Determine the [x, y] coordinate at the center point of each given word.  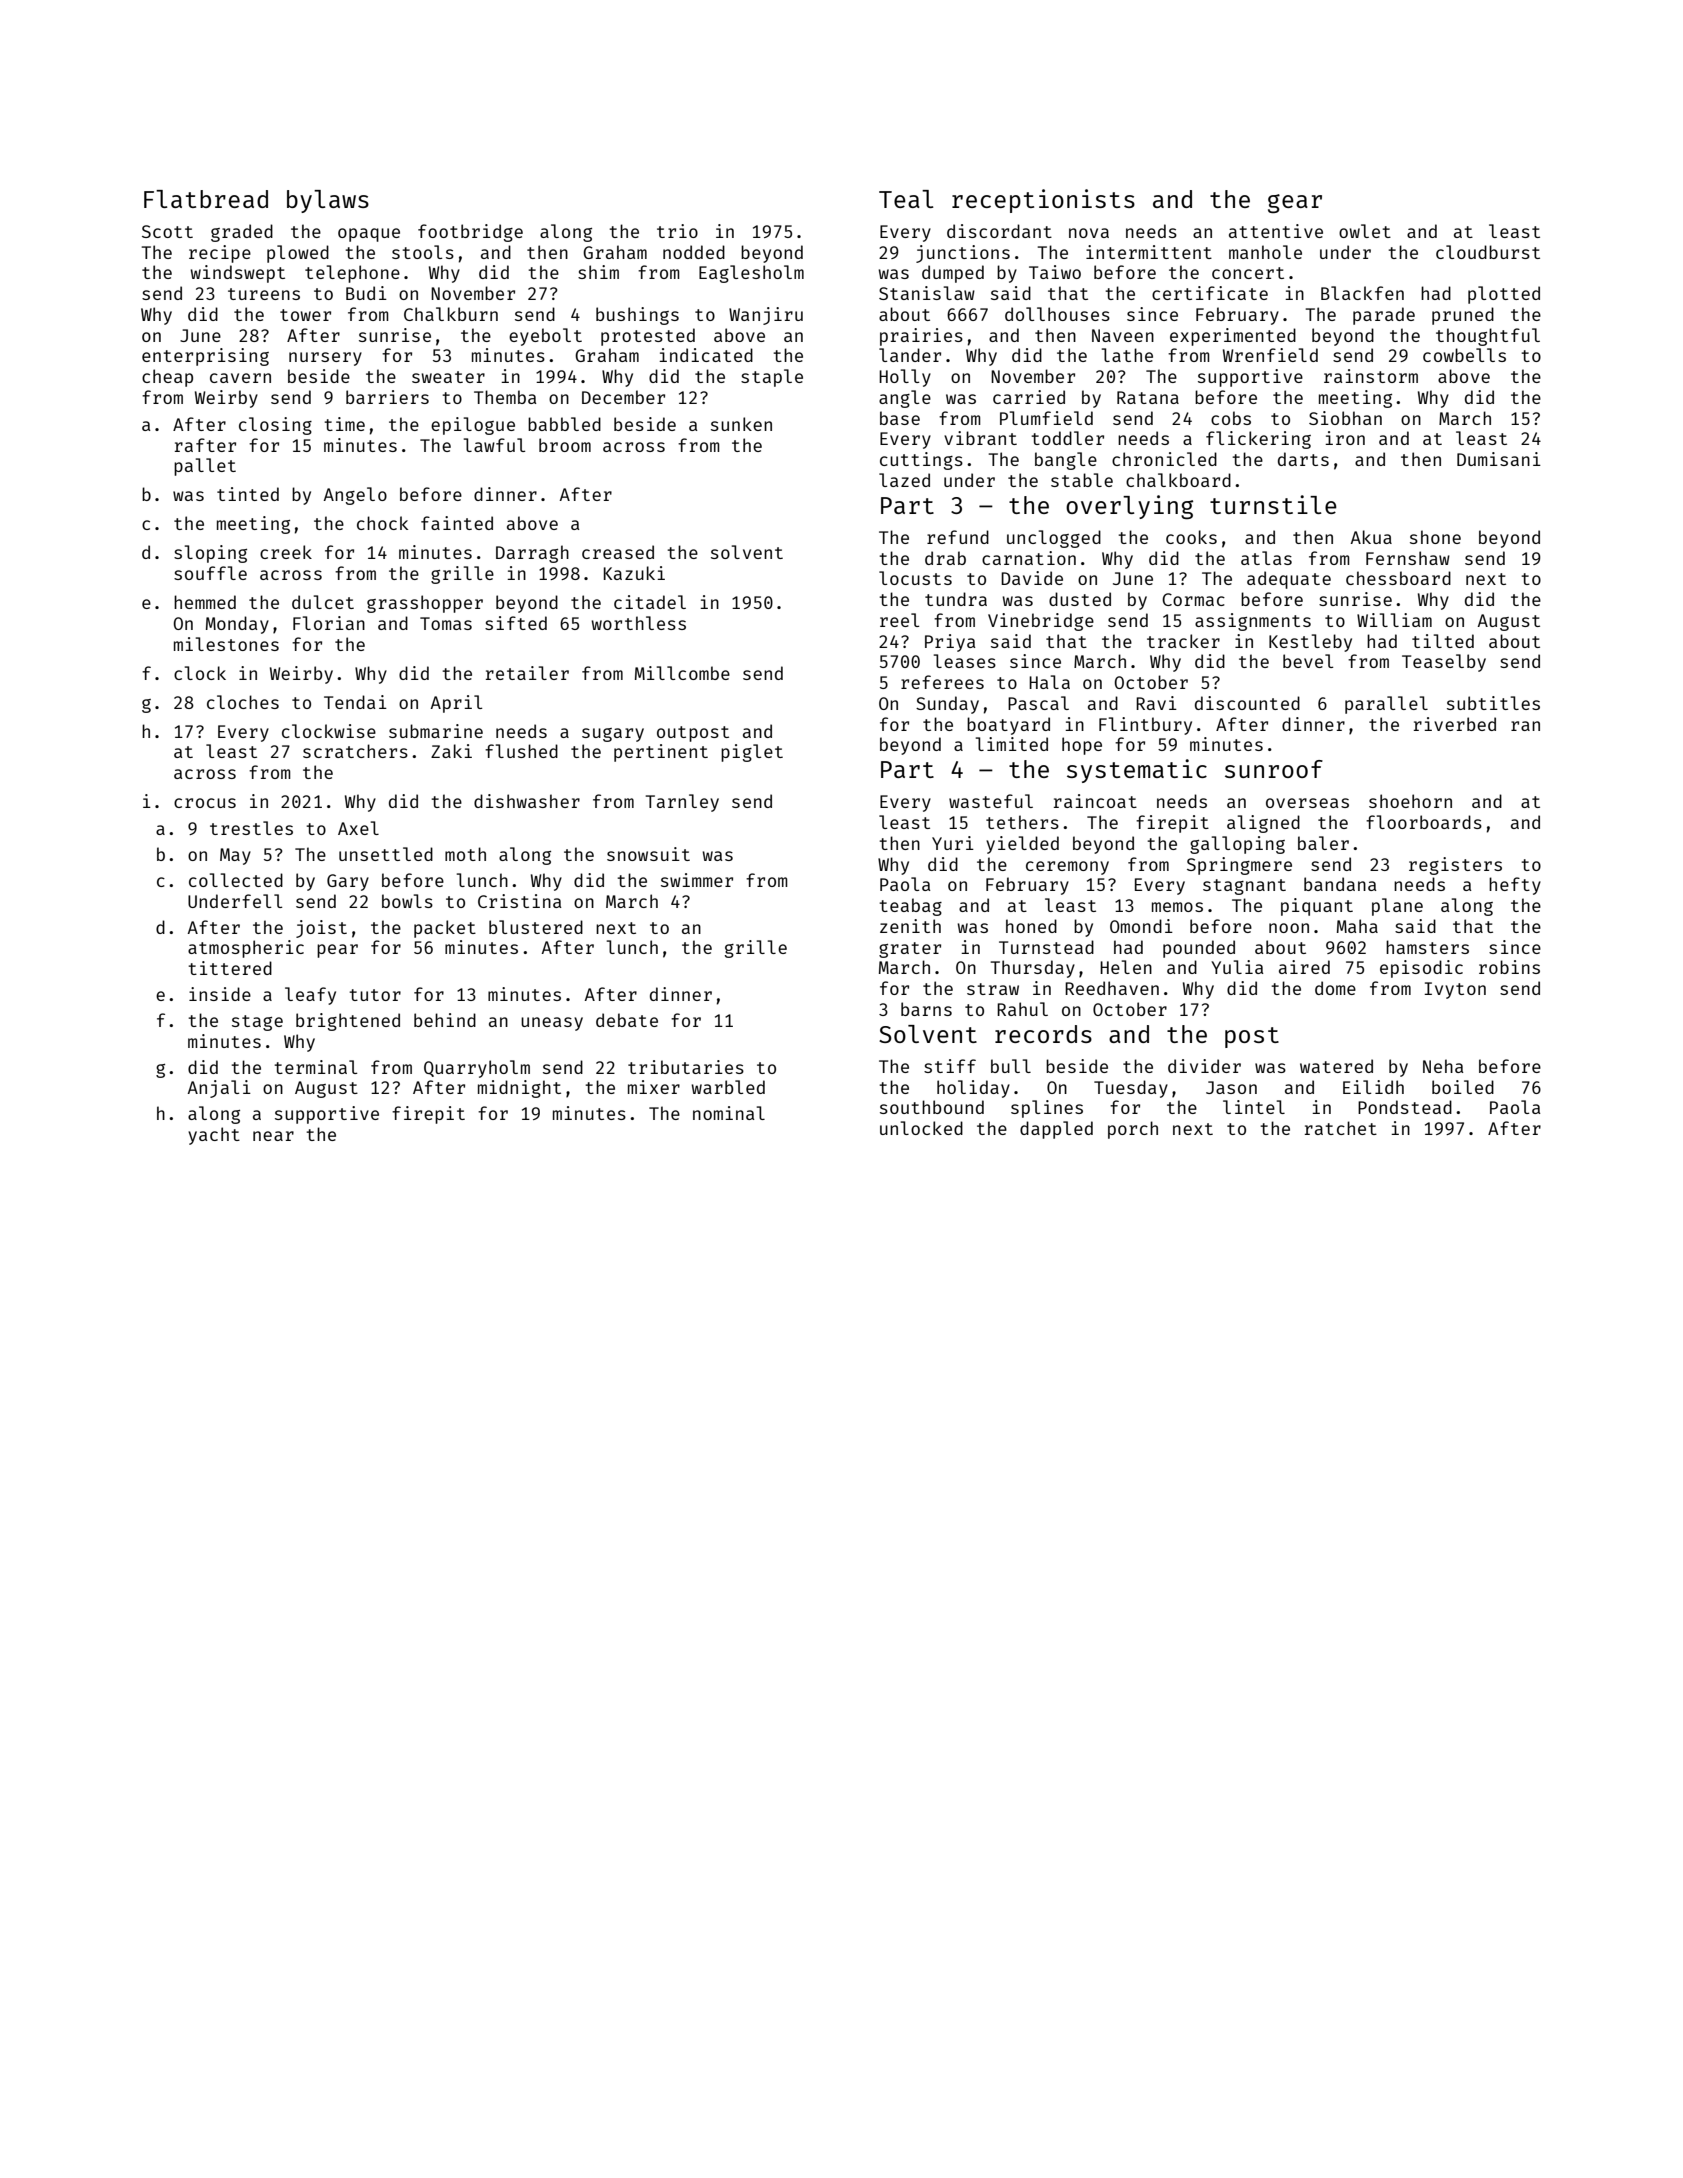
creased [618, 552]
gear [1295, 203]
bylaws [328, 201]
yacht [214, 1136]
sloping [210, 554]
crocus [205, 803]
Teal [906, 199]
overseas [1307, 803]
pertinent [661, 753]
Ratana [1148, 397]
